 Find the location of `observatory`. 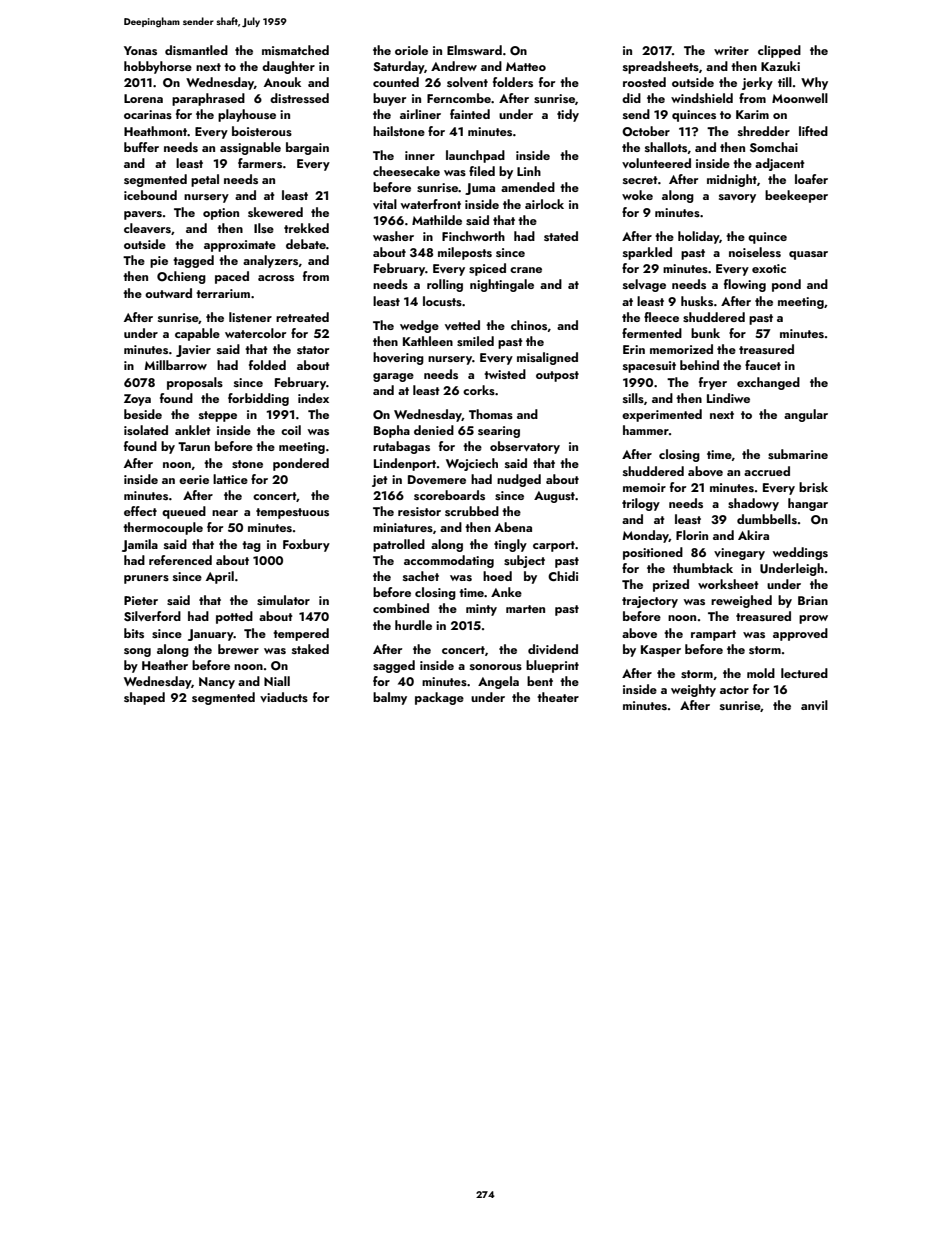

observatory is located at coordinates (525, 447).
